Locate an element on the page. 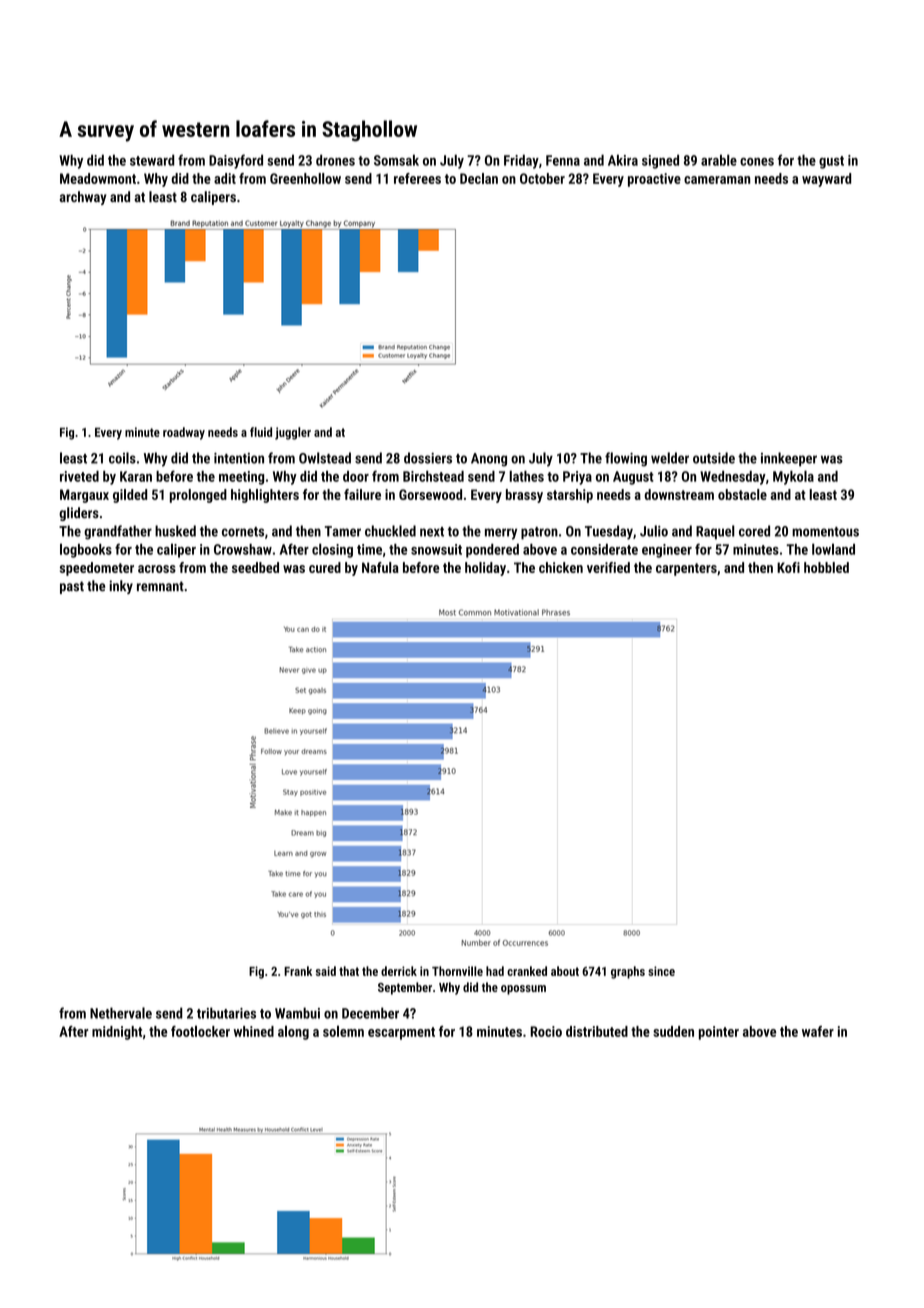 Image resolution: width=924 pixels, height=1308 pixels. since is located at coordinates (661, 971).
